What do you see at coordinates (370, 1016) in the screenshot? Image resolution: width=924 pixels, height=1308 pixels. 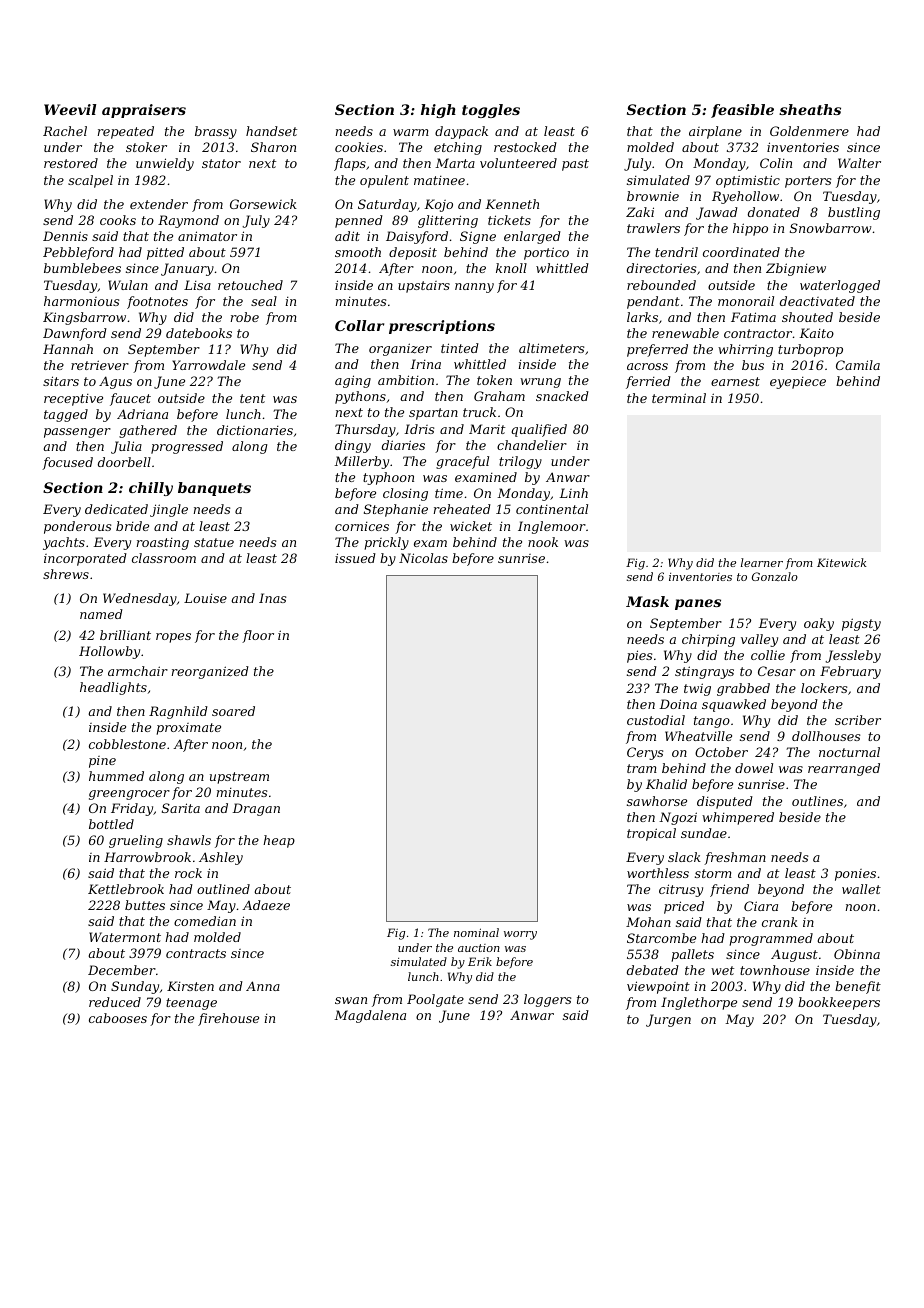 I see `Magdalena` at bounding box center [370, 1016].
